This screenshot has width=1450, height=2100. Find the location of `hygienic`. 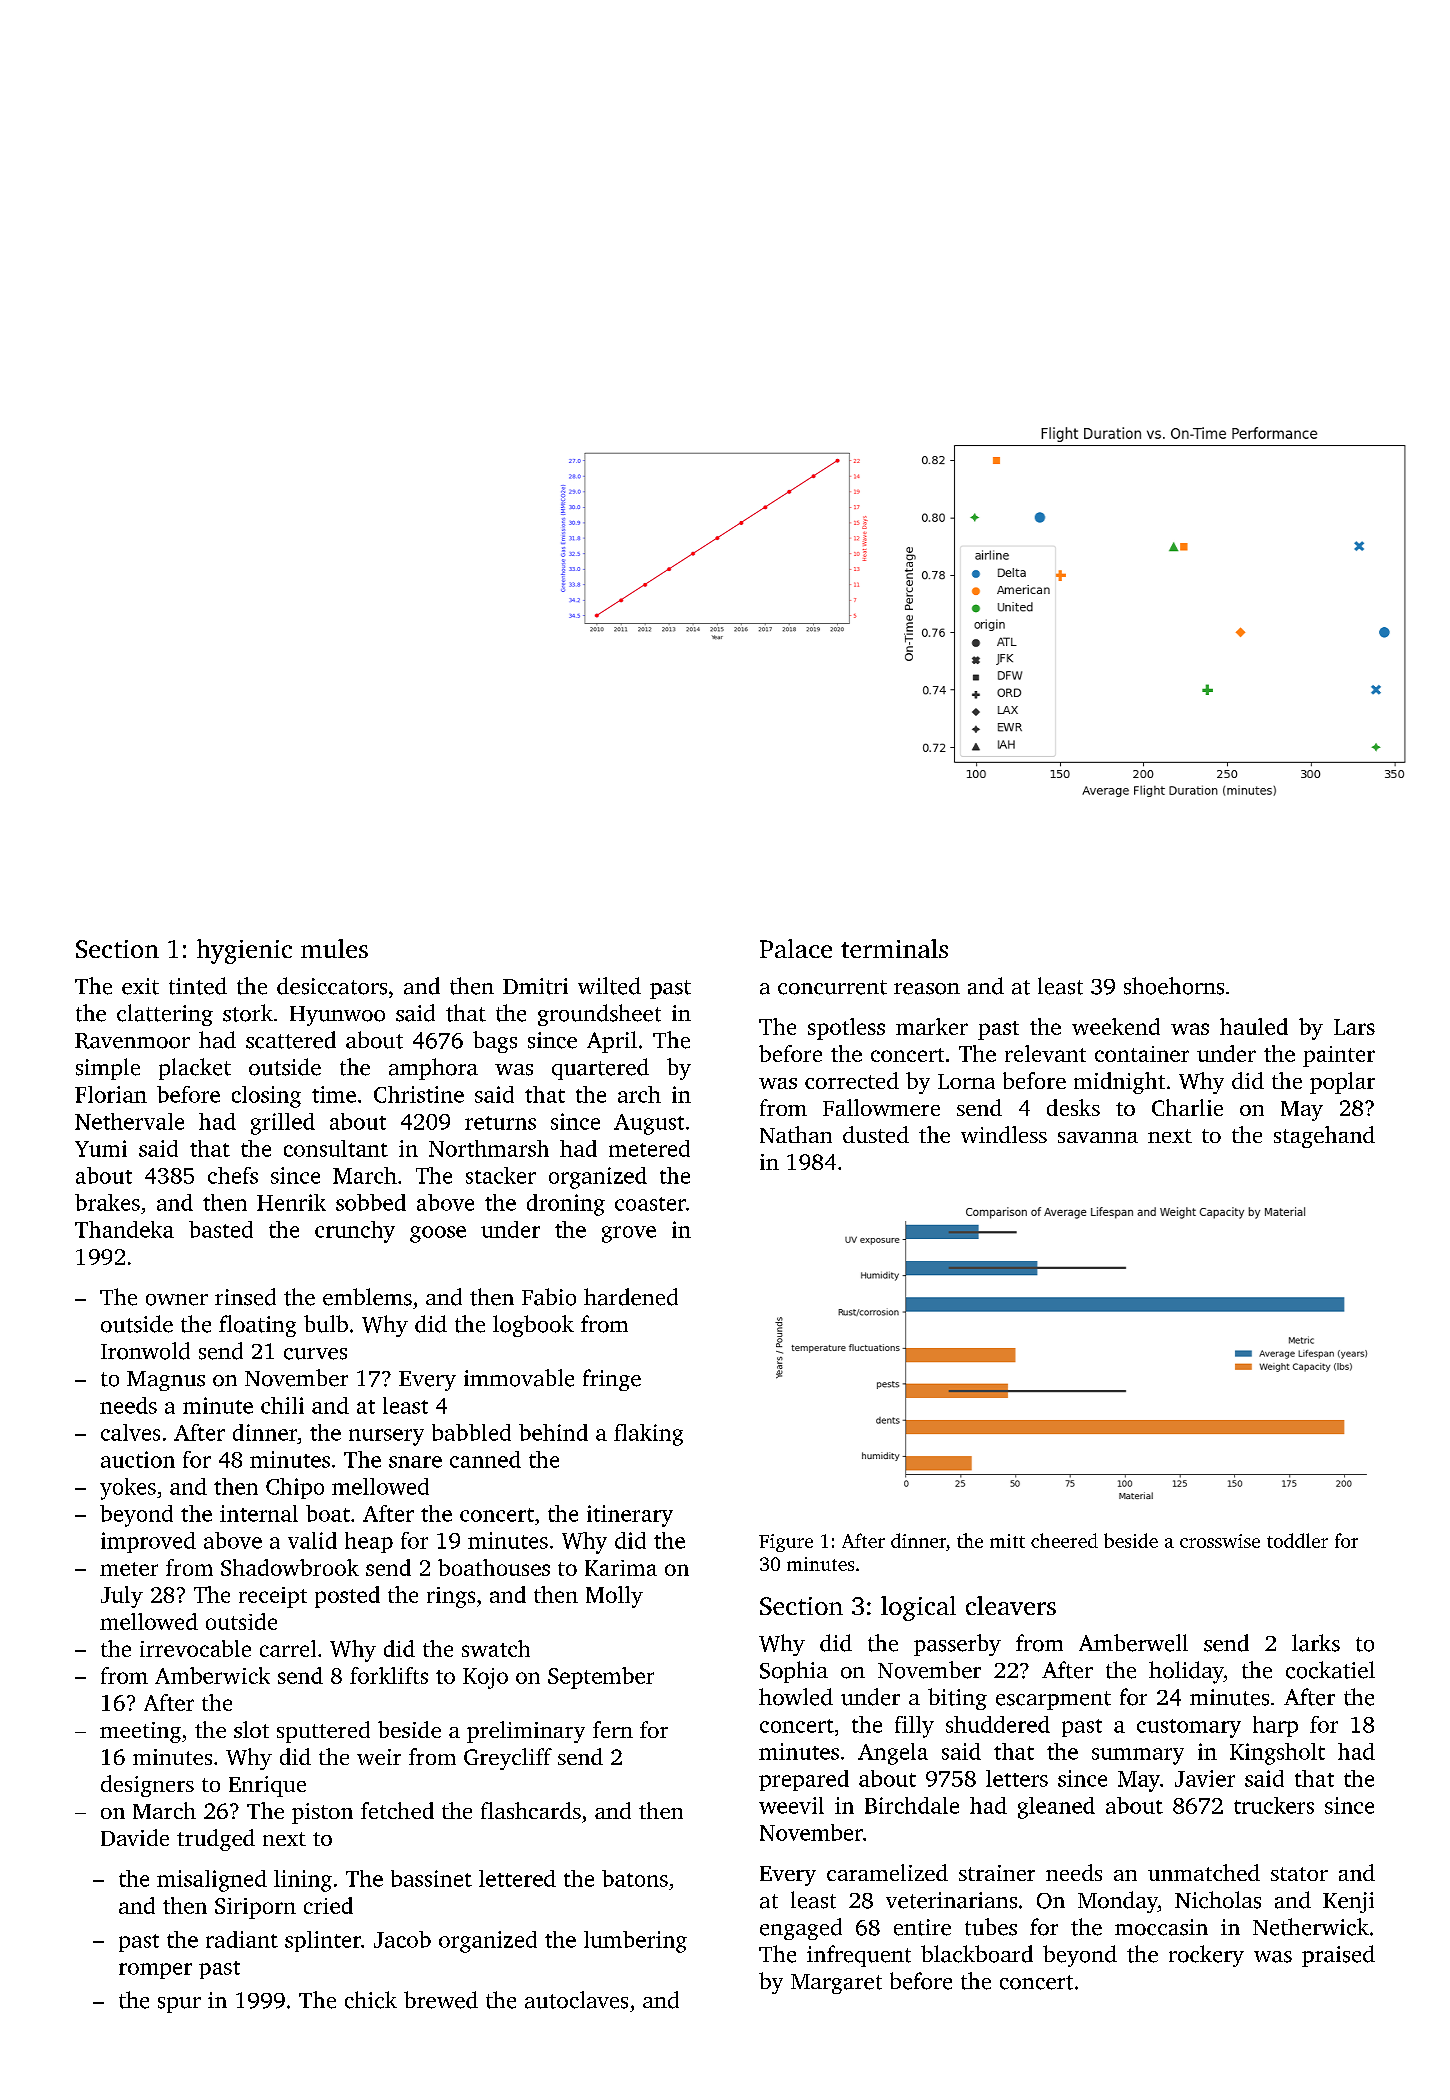

hygienic is located at coordinates (244, 951).
